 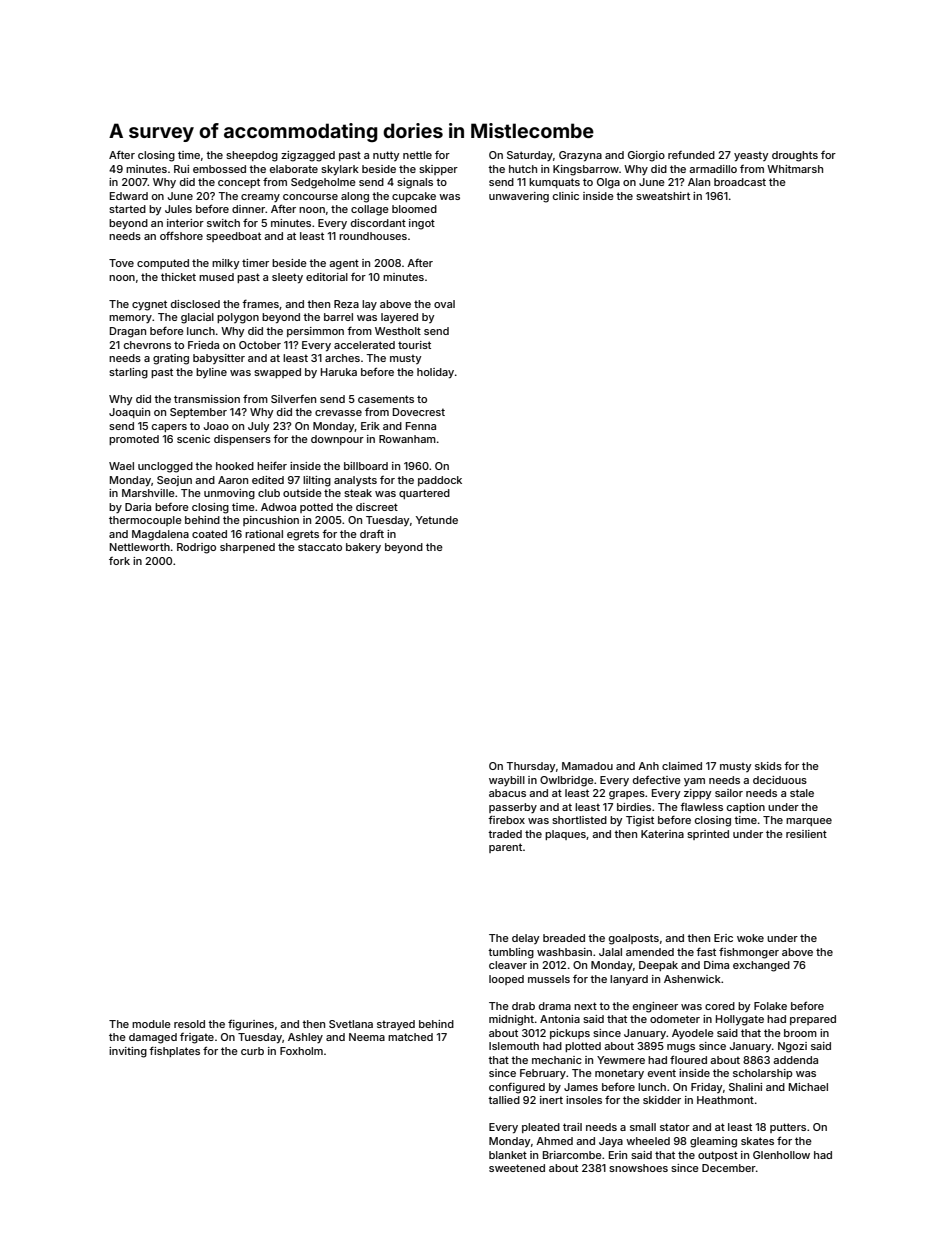 I want to click on inviting, so click(x=128, y=1052).
